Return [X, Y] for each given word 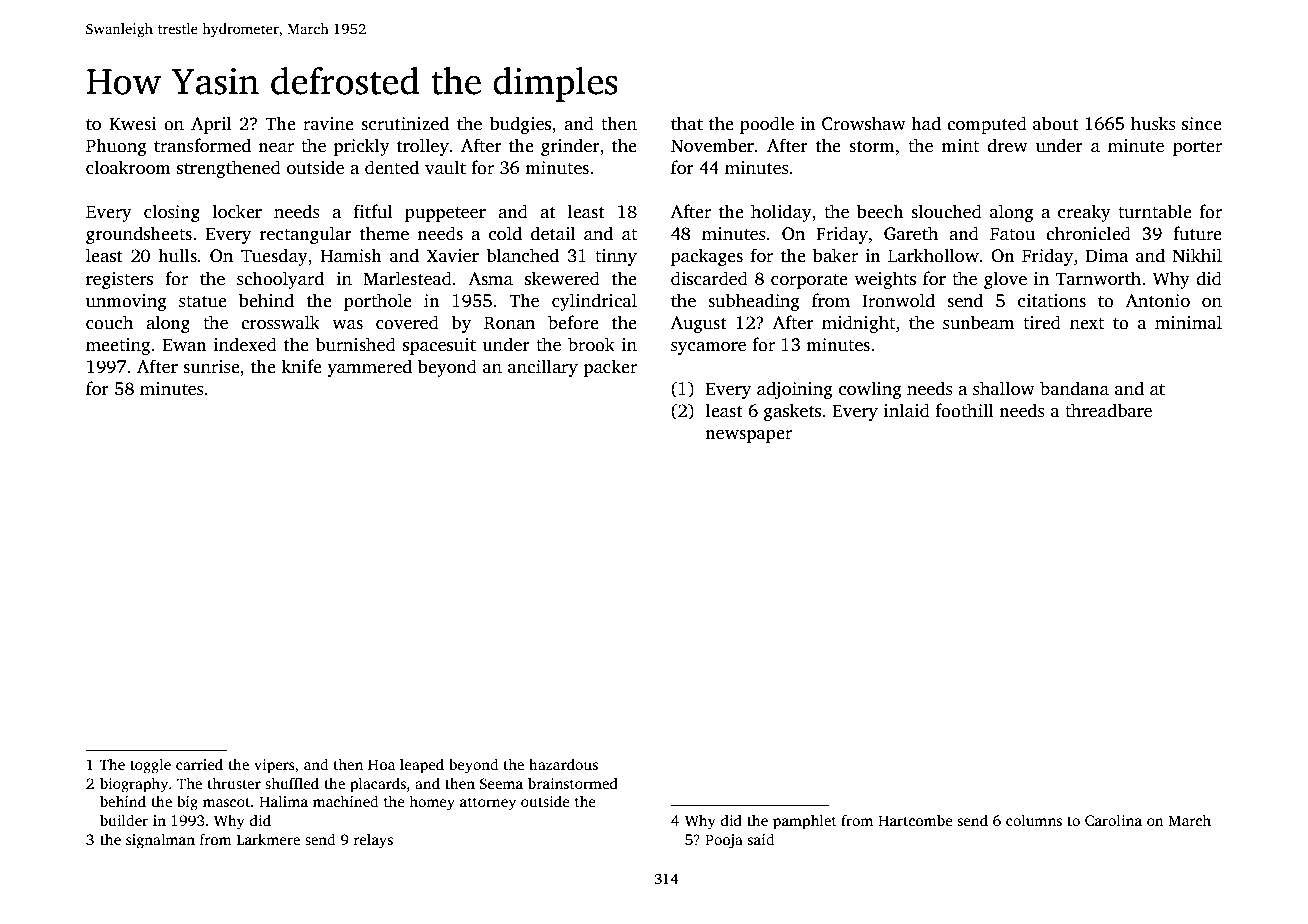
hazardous [563, 764]
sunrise [211, 367]
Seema [501, 783]
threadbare [1108, 410]
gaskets [792, 412]
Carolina [1113, 820]
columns [1034, 820]
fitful [373, 211]
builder [124, 820]
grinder [570, 147]
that [687, 123]
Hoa [381, 764]
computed [987, 125]
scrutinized [405, 123]
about [1056, 123]
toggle [150, 766]
